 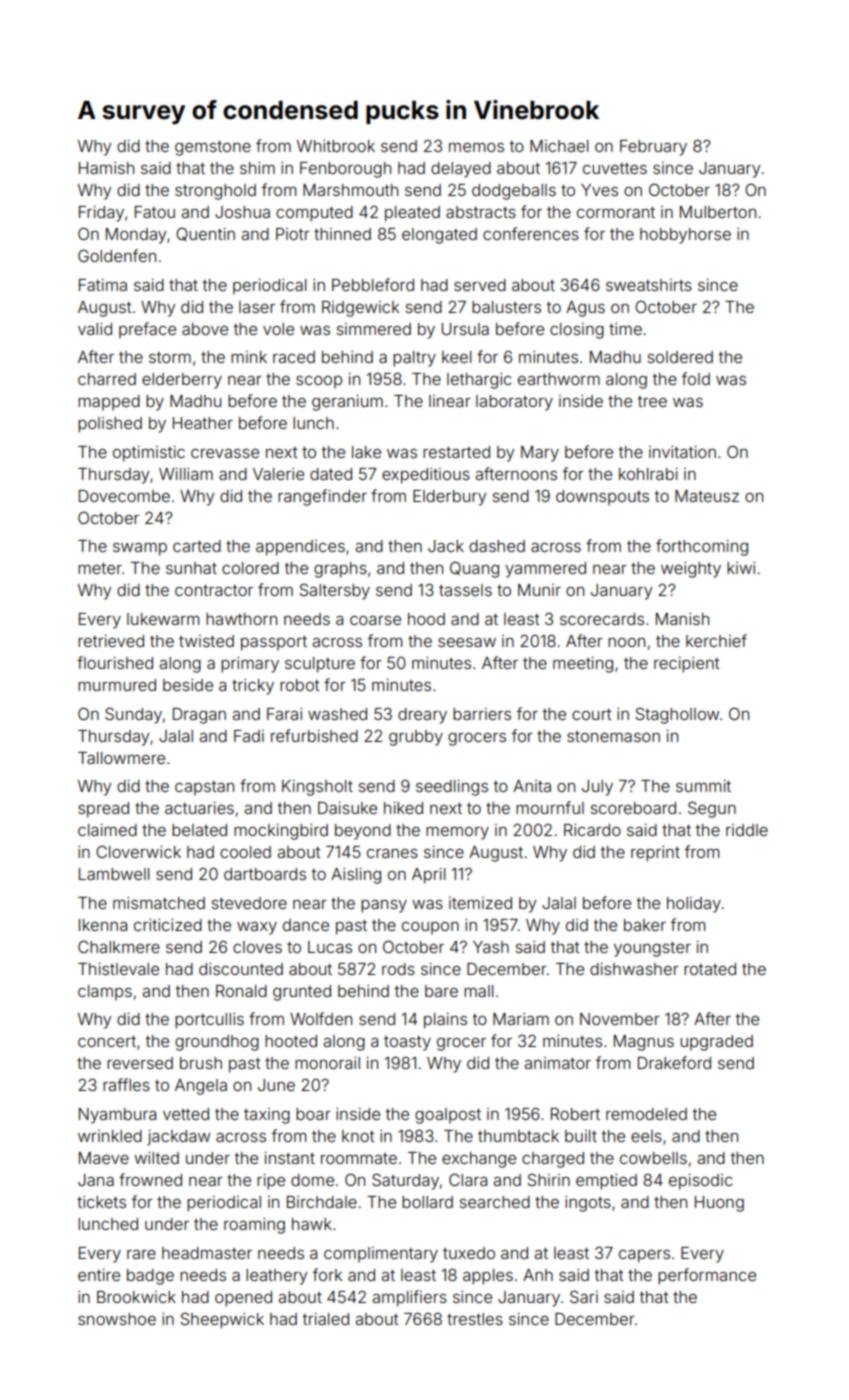 What do you see at coordinates (222, 1320) in the image?
I see `Sheepwick` at bounding box center [222, 1320].
